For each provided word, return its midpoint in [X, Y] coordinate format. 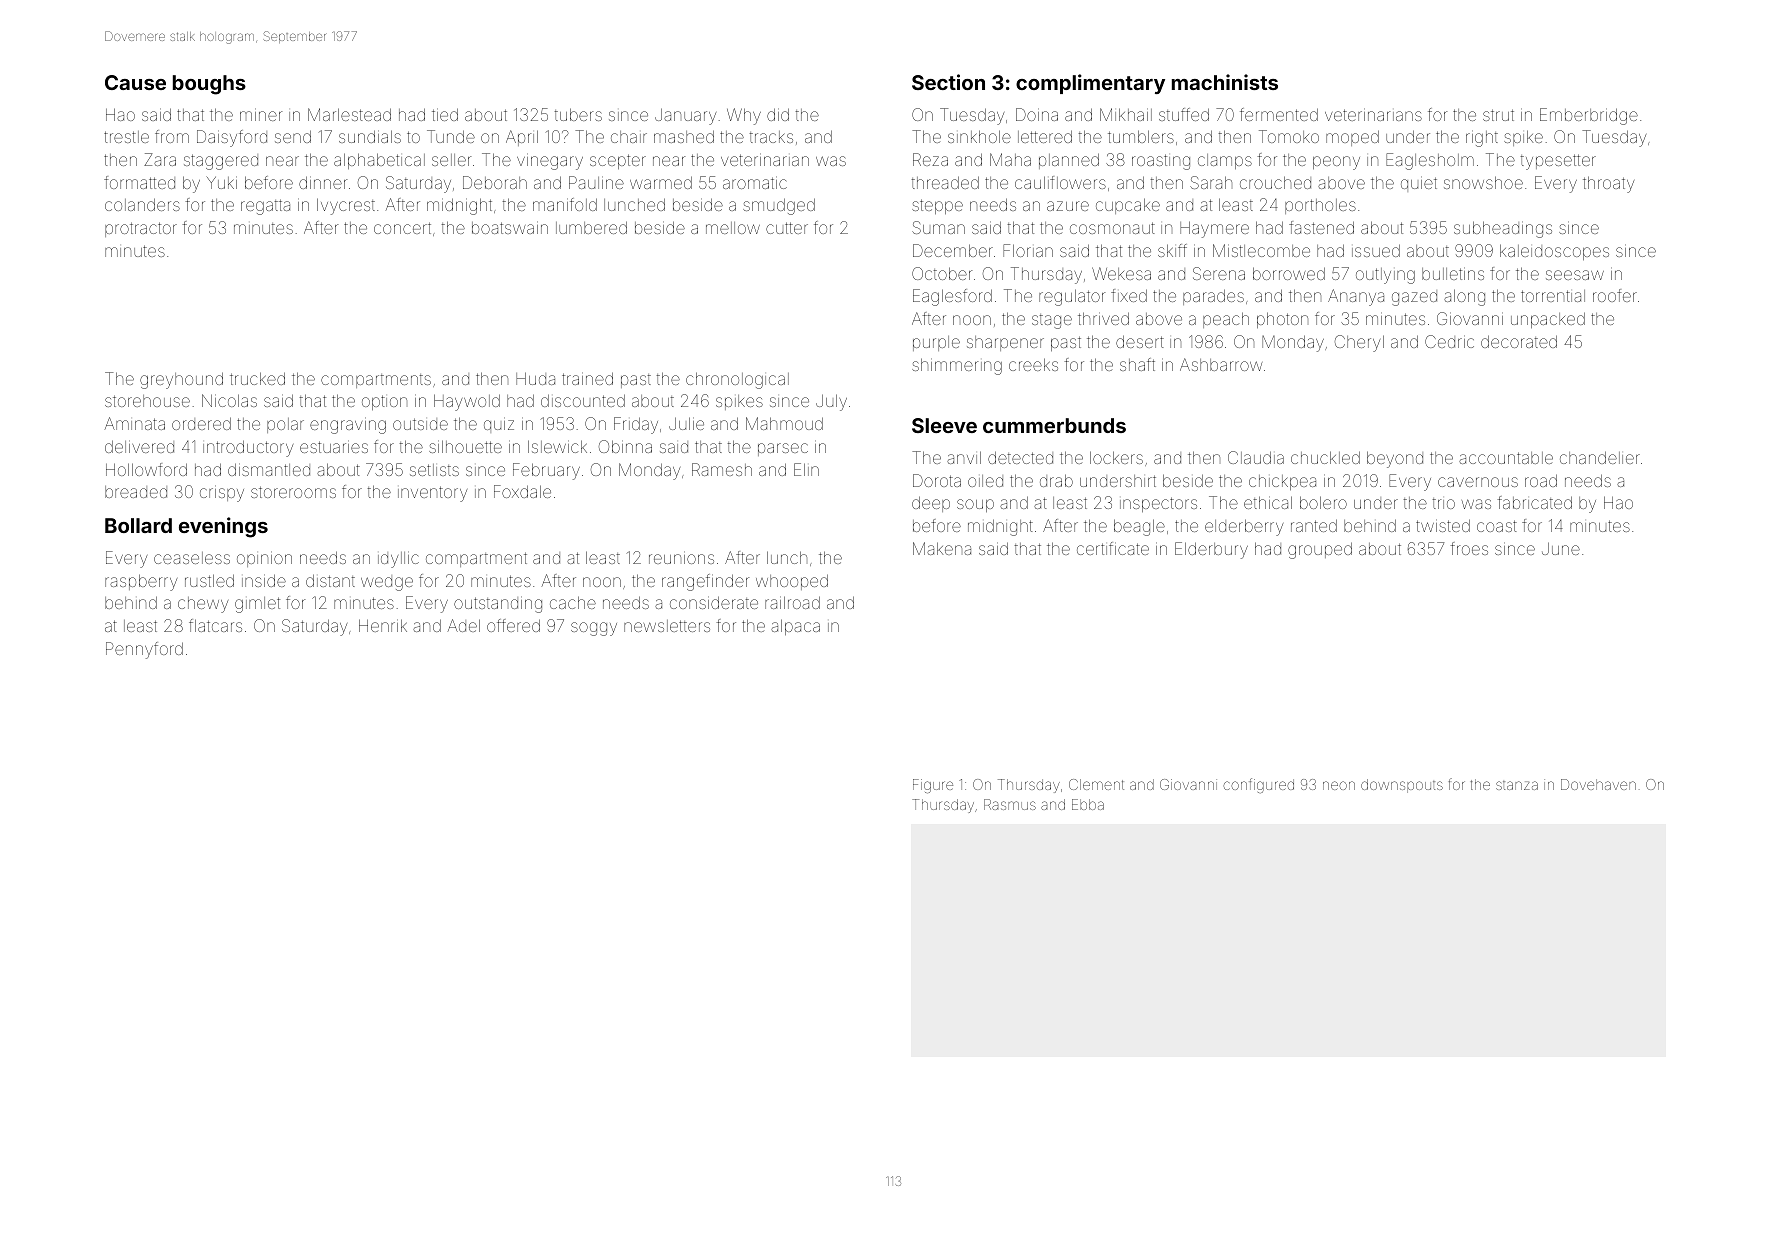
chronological [737, 380]
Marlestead [349, 114]
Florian [1028, 250]
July [831, 402]
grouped [1320, 551]
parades [1213, 297]
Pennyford [144, 650]
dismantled [269, 469]
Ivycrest [346, 206]
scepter [618, 161]
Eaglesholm [1430, 161]
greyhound [181, 381]
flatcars [215, 625]
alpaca [795, 627]
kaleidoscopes [1554, 252]
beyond [1395, 459]
